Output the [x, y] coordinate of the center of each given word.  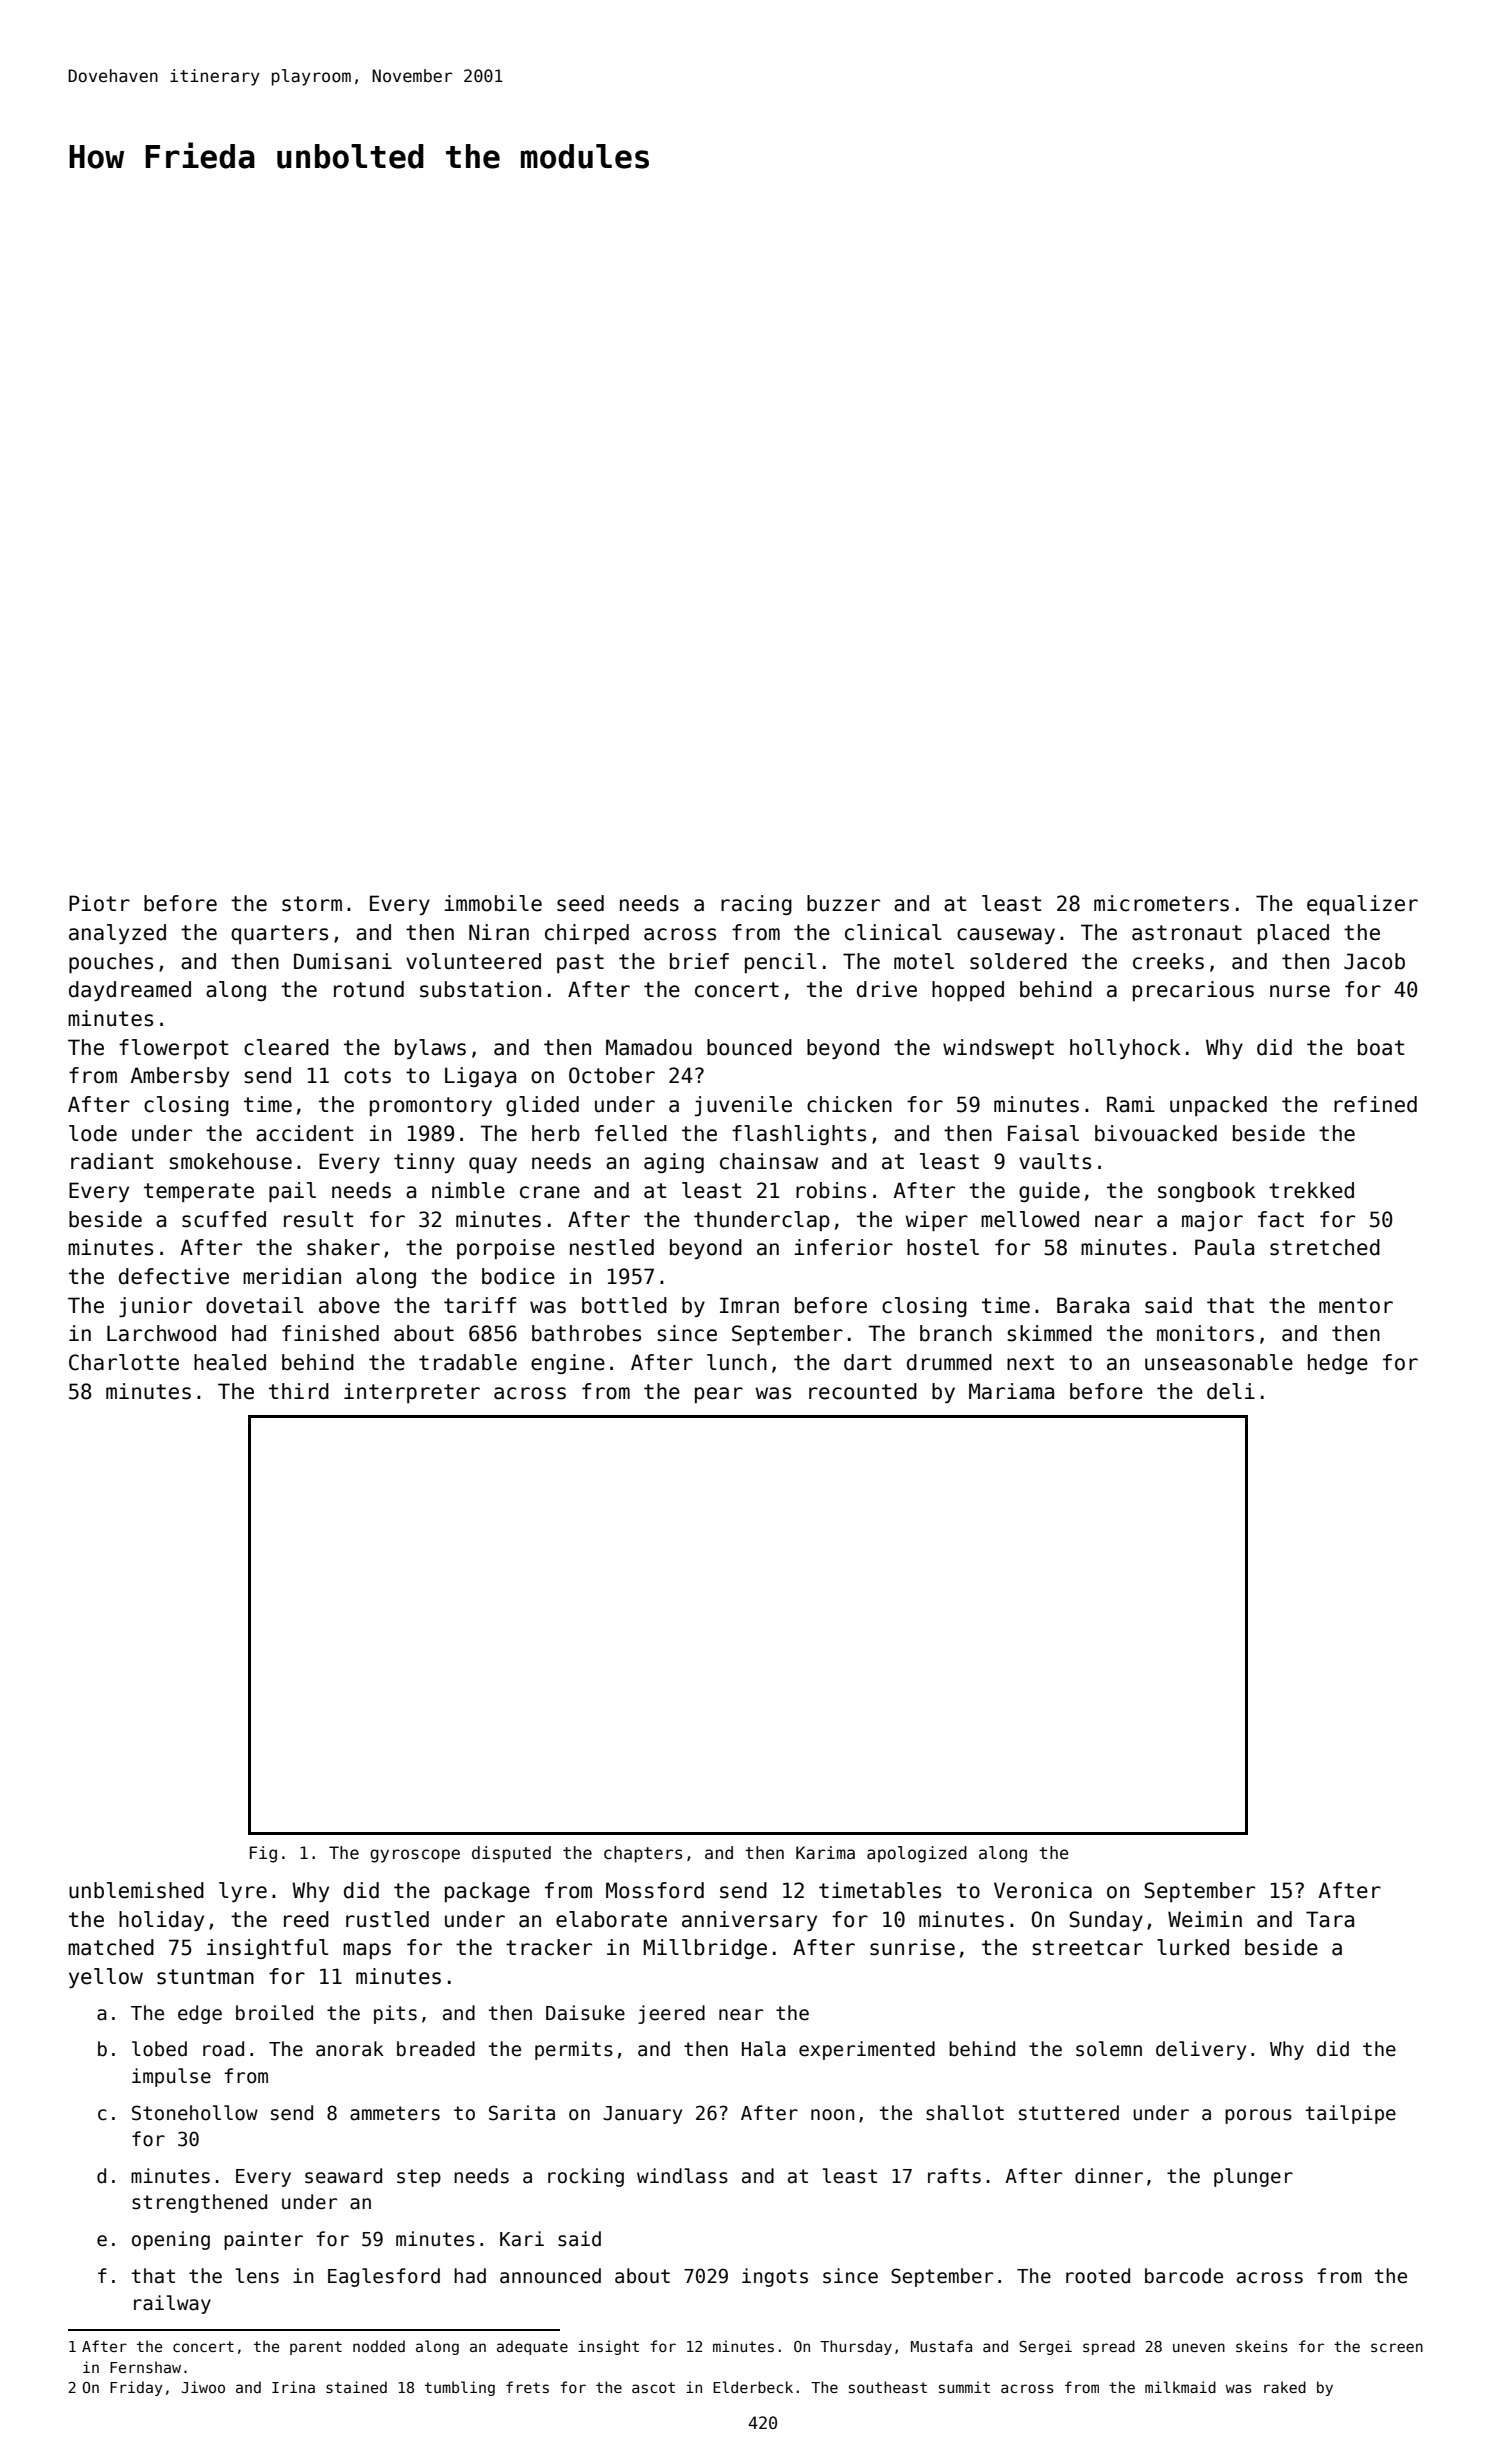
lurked [1193, 1947]
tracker [549, 1947]
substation [480, 989]
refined [1375, 1104]
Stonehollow [195, 2113]
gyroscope [415, 1856]
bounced [749, 1047]
